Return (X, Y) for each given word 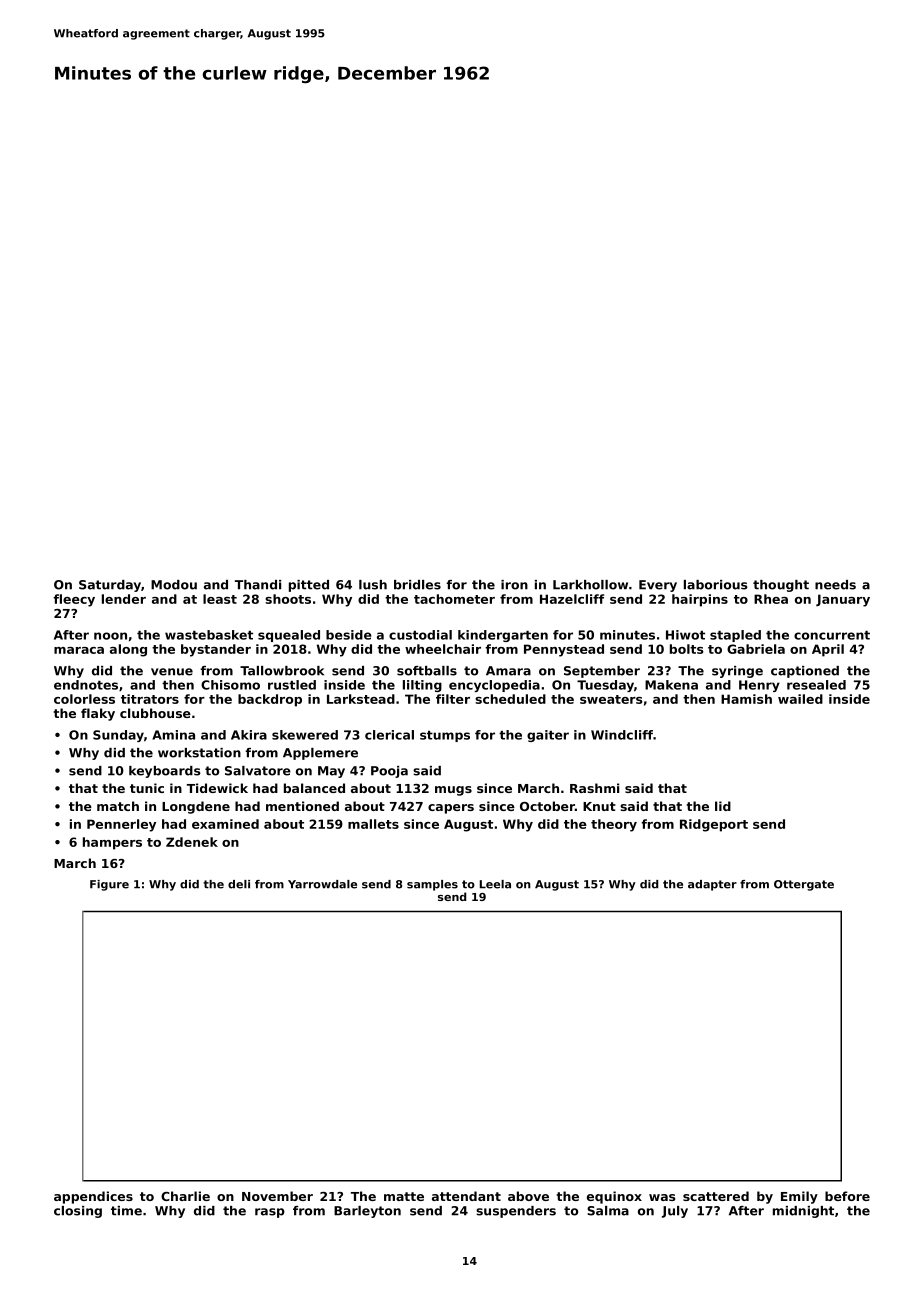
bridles (417, 585)
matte (404, 1196)
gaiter (548, 736)
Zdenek (192, 842)
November (277, 1196)
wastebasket (209, 635)
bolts (687, 649)
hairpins (700, 600)
